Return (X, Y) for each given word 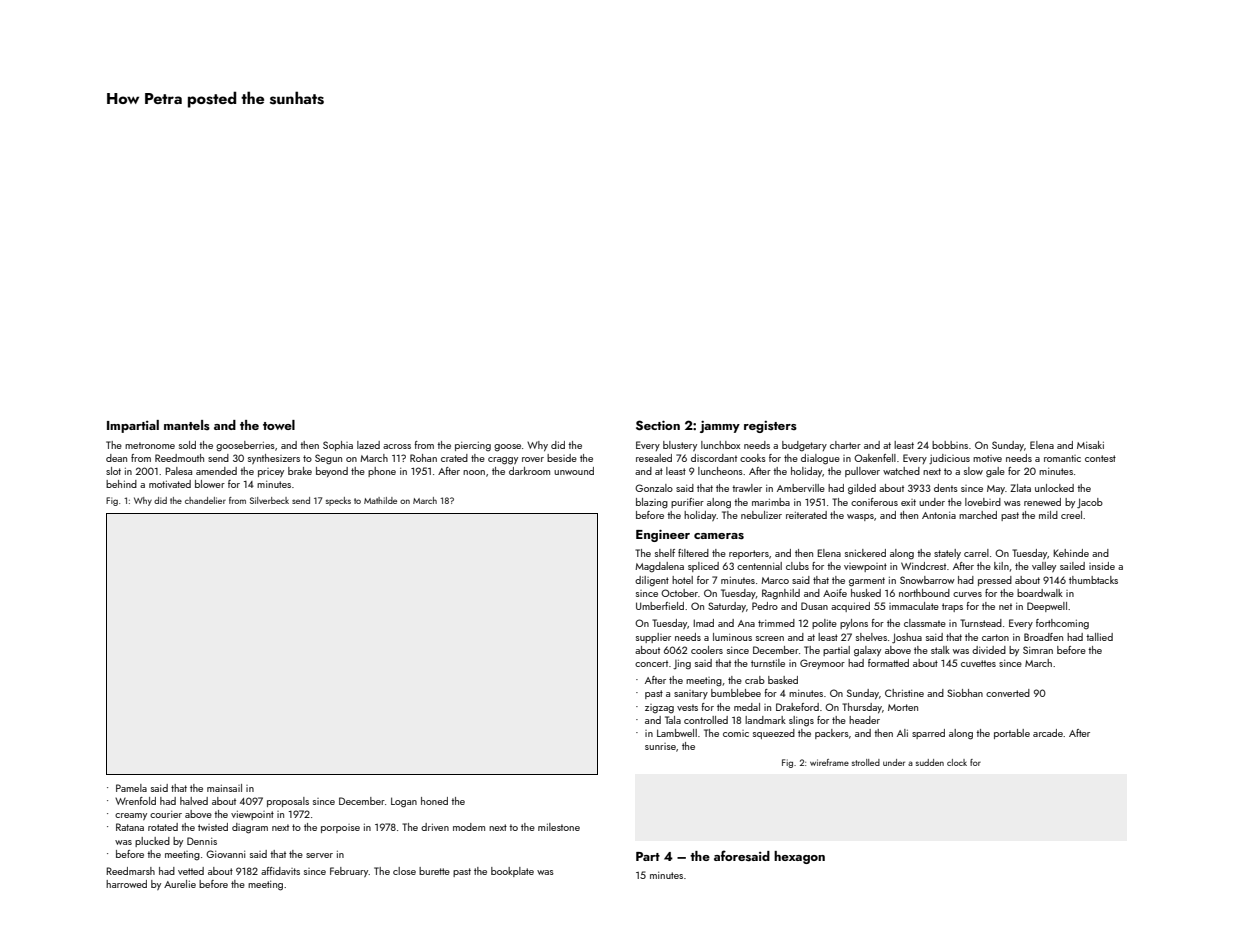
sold (187, 445)
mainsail (224, 788)
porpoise (340, 828)
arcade (1048, 733)
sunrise (660, 746)
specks (338, 501)
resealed (654, 458)
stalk (940, 650)
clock (957, 762)
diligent (652, 581)
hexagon (799, 857)
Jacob (1090, 503)
